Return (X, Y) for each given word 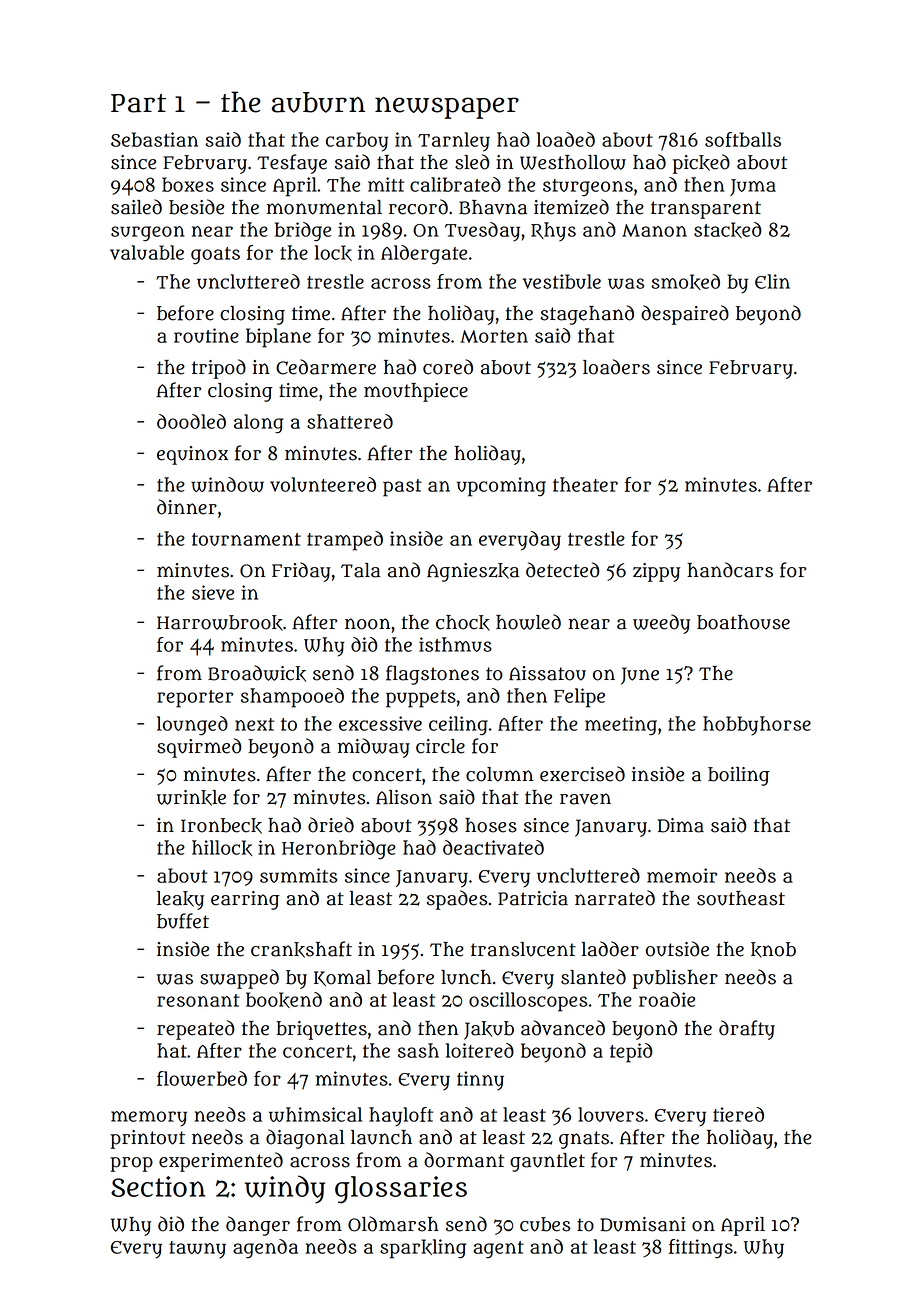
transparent (706, 210)
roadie (667, 999)
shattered (350, 421)
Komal (342, 978)
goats (215, 256)
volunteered (323, 484)
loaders (616, 367)
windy (285, 1189)
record (418, 207)
